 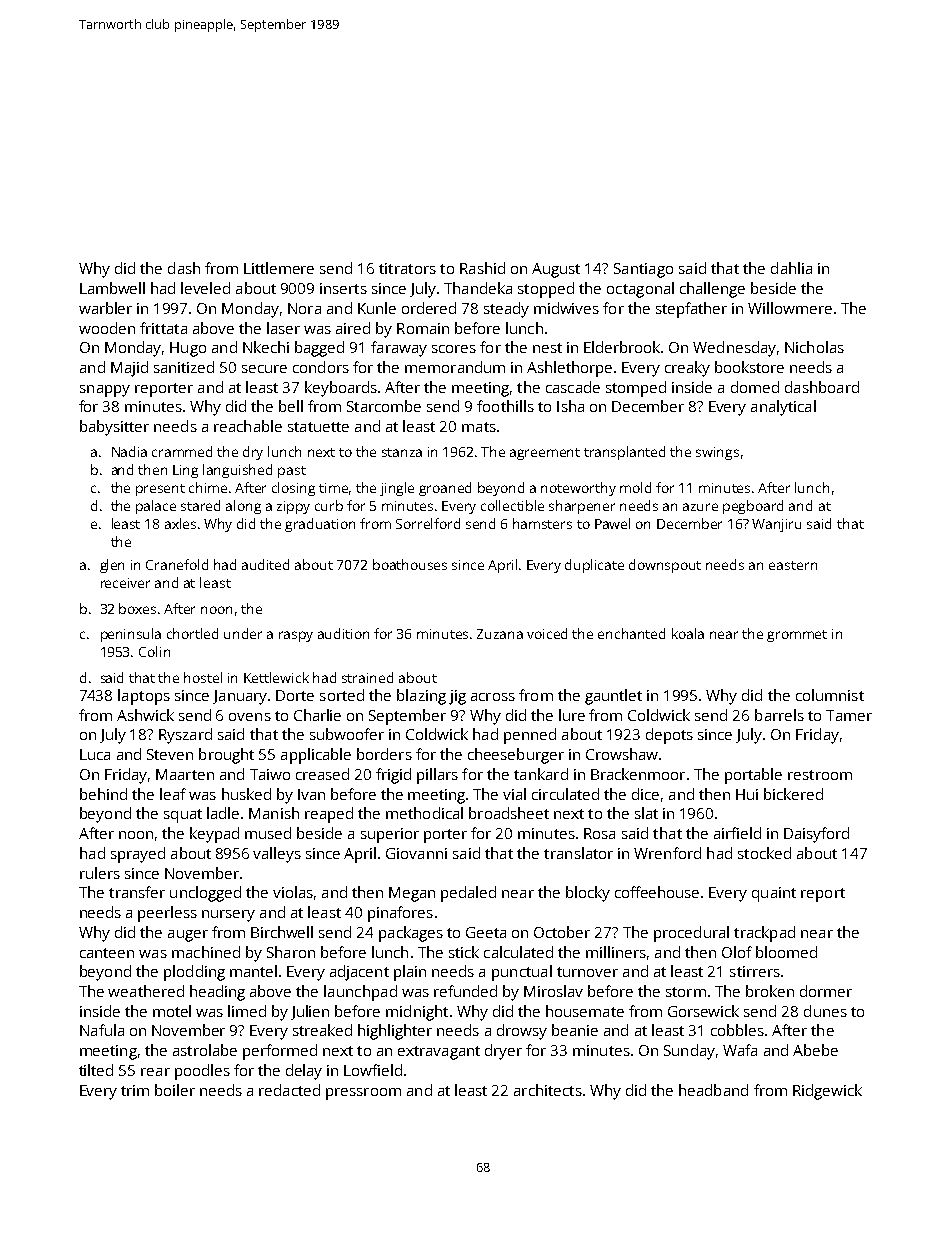 What do you see at coordinates (175, 1090) in the screenshot?
I see `boiler` at bounding box center [175, 1090].
